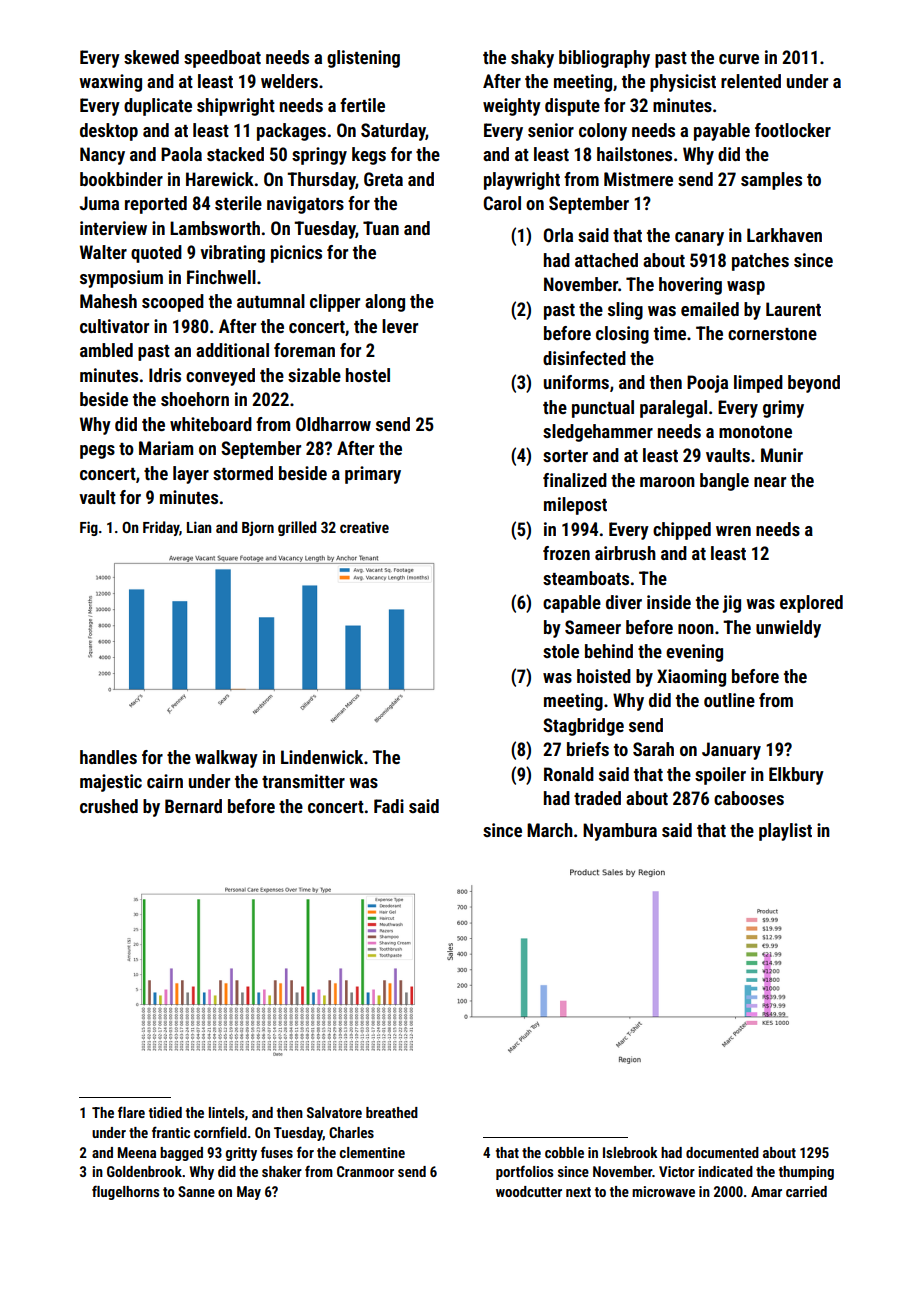  What do you see at coordinates (653, 749) in the screenshot?
I see `Sarah` at bounding box center [653, 749].
